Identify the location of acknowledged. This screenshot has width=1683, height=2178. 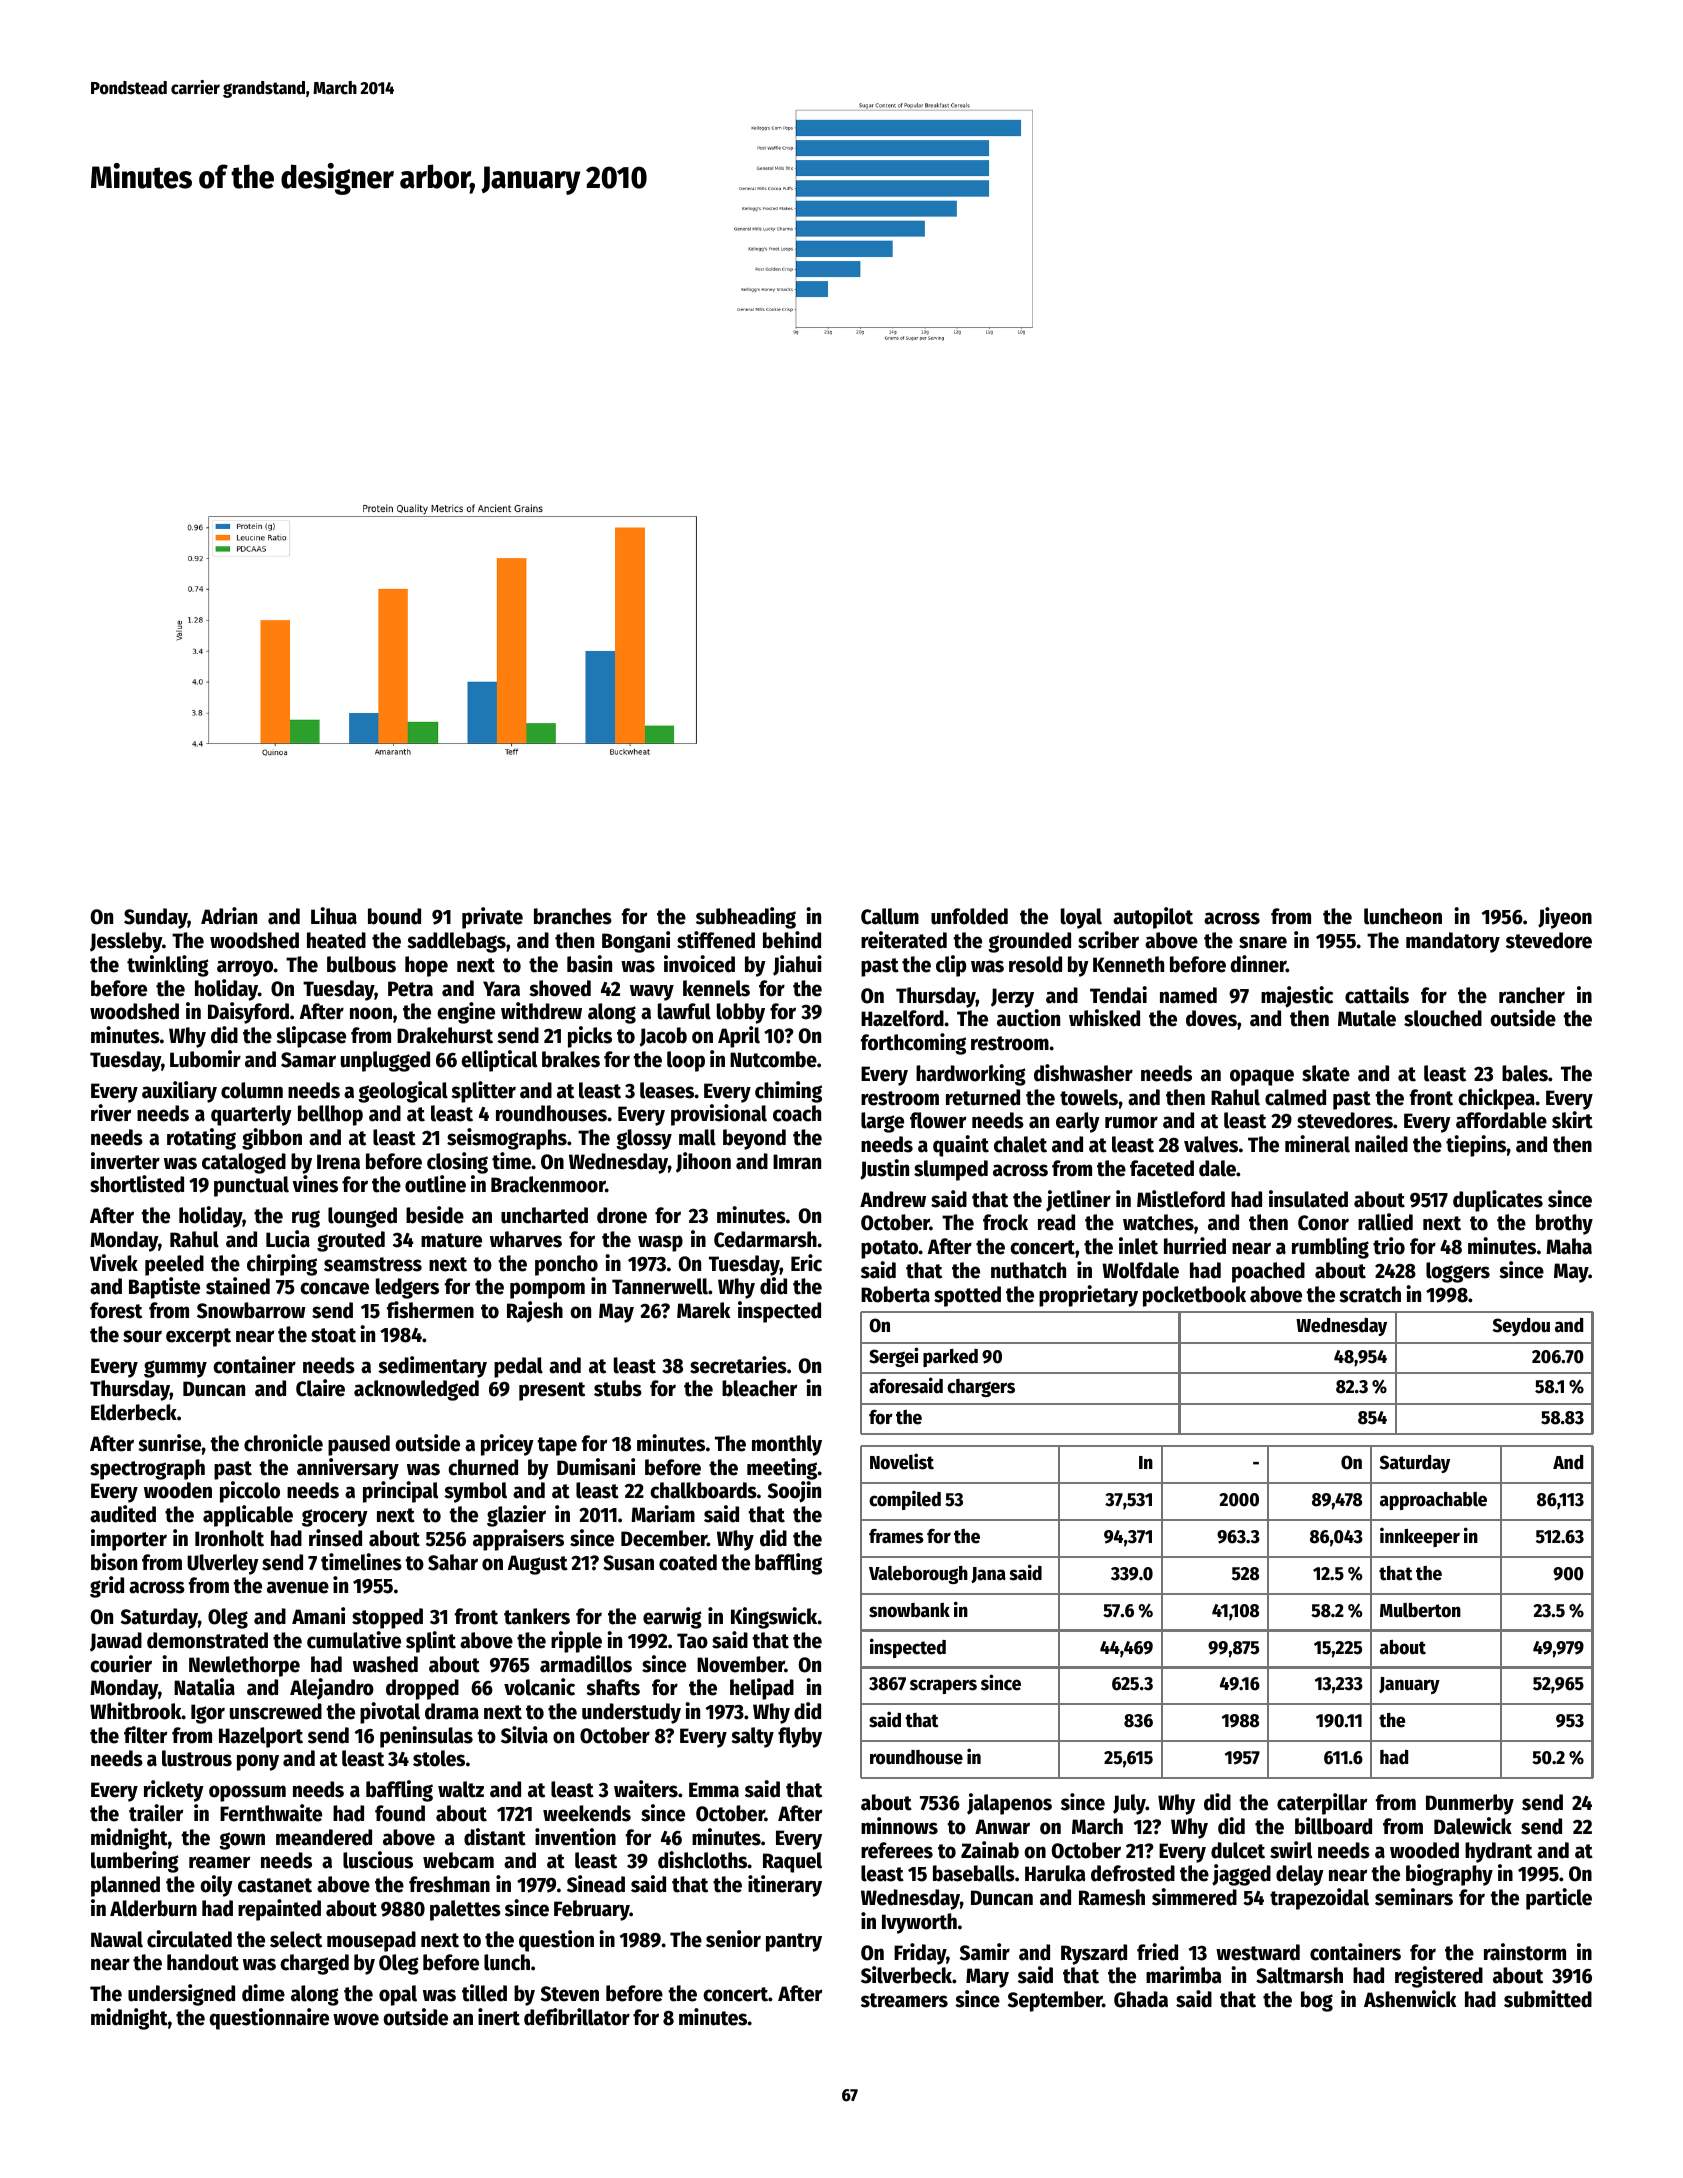
(416, 1390).
